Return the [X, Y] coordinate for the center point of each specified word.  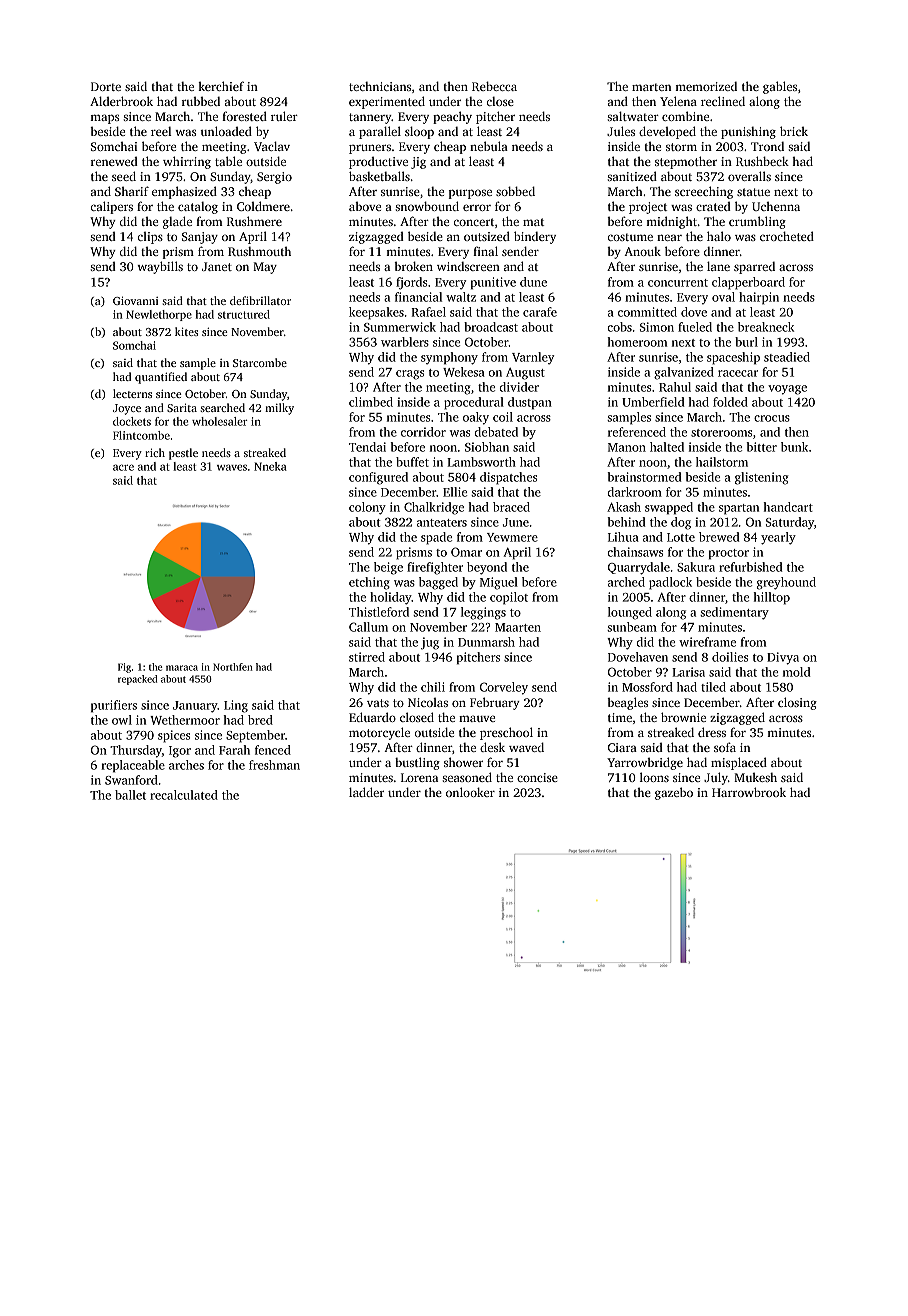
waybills [160, 267]
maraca [182, 668]
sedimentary [734, 613]
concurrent [678, 283]
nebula [489, 146]
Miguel [499, 583]
